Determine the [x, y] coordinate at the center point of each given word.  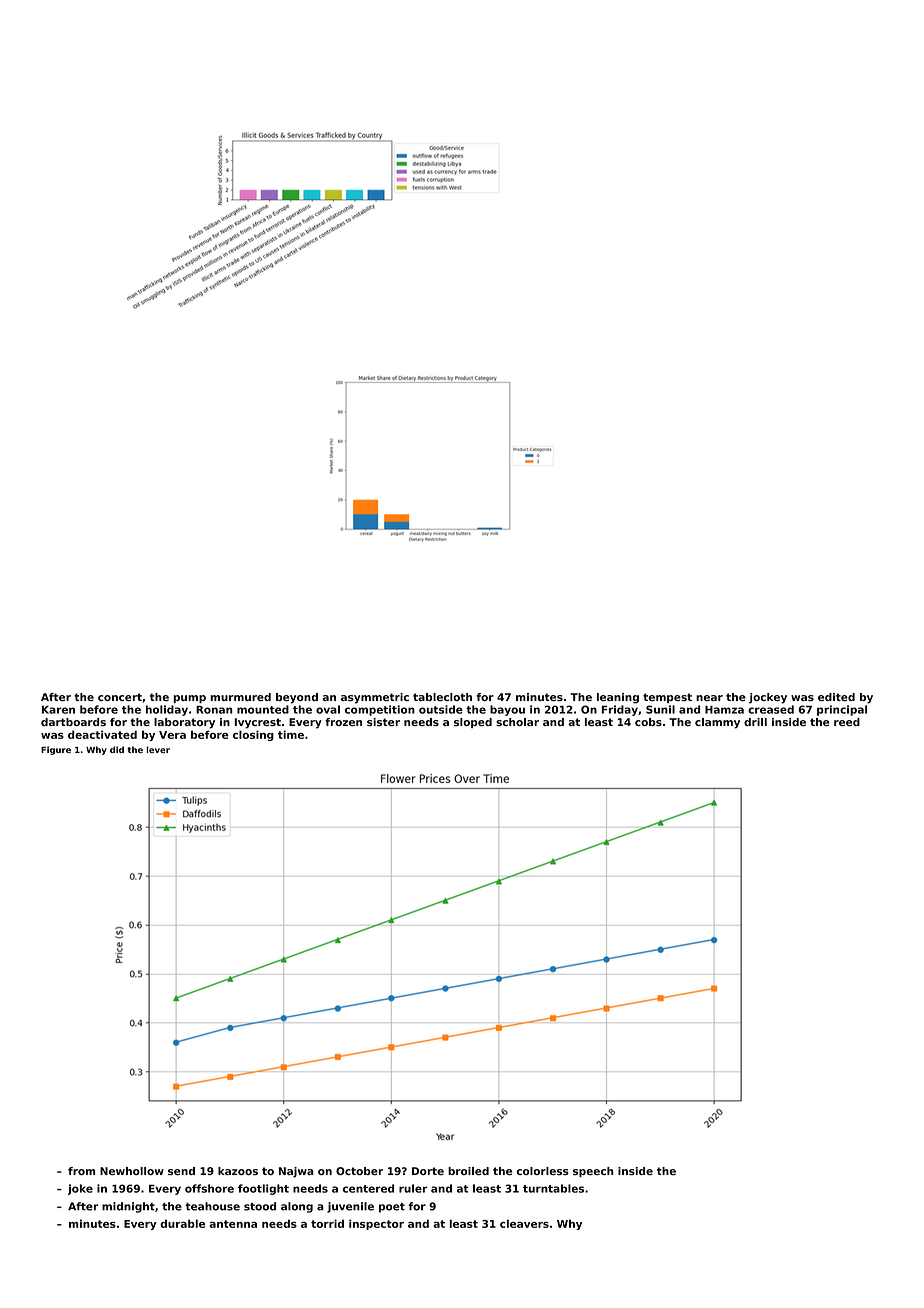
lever [158, 749]
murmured [240, 697]
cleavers [524, 1223]
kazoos [238, 1171]
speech [593, 1172]
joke [80, 1189]
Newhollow [132, 1171]
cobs [648, 722]
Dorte [428, 1171]
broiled [468, 1171]
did [117, 749]
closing [253, 735]
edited [836, 697]
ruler [413, 1188]
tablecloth [442, 697]
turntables [553, 1188]
